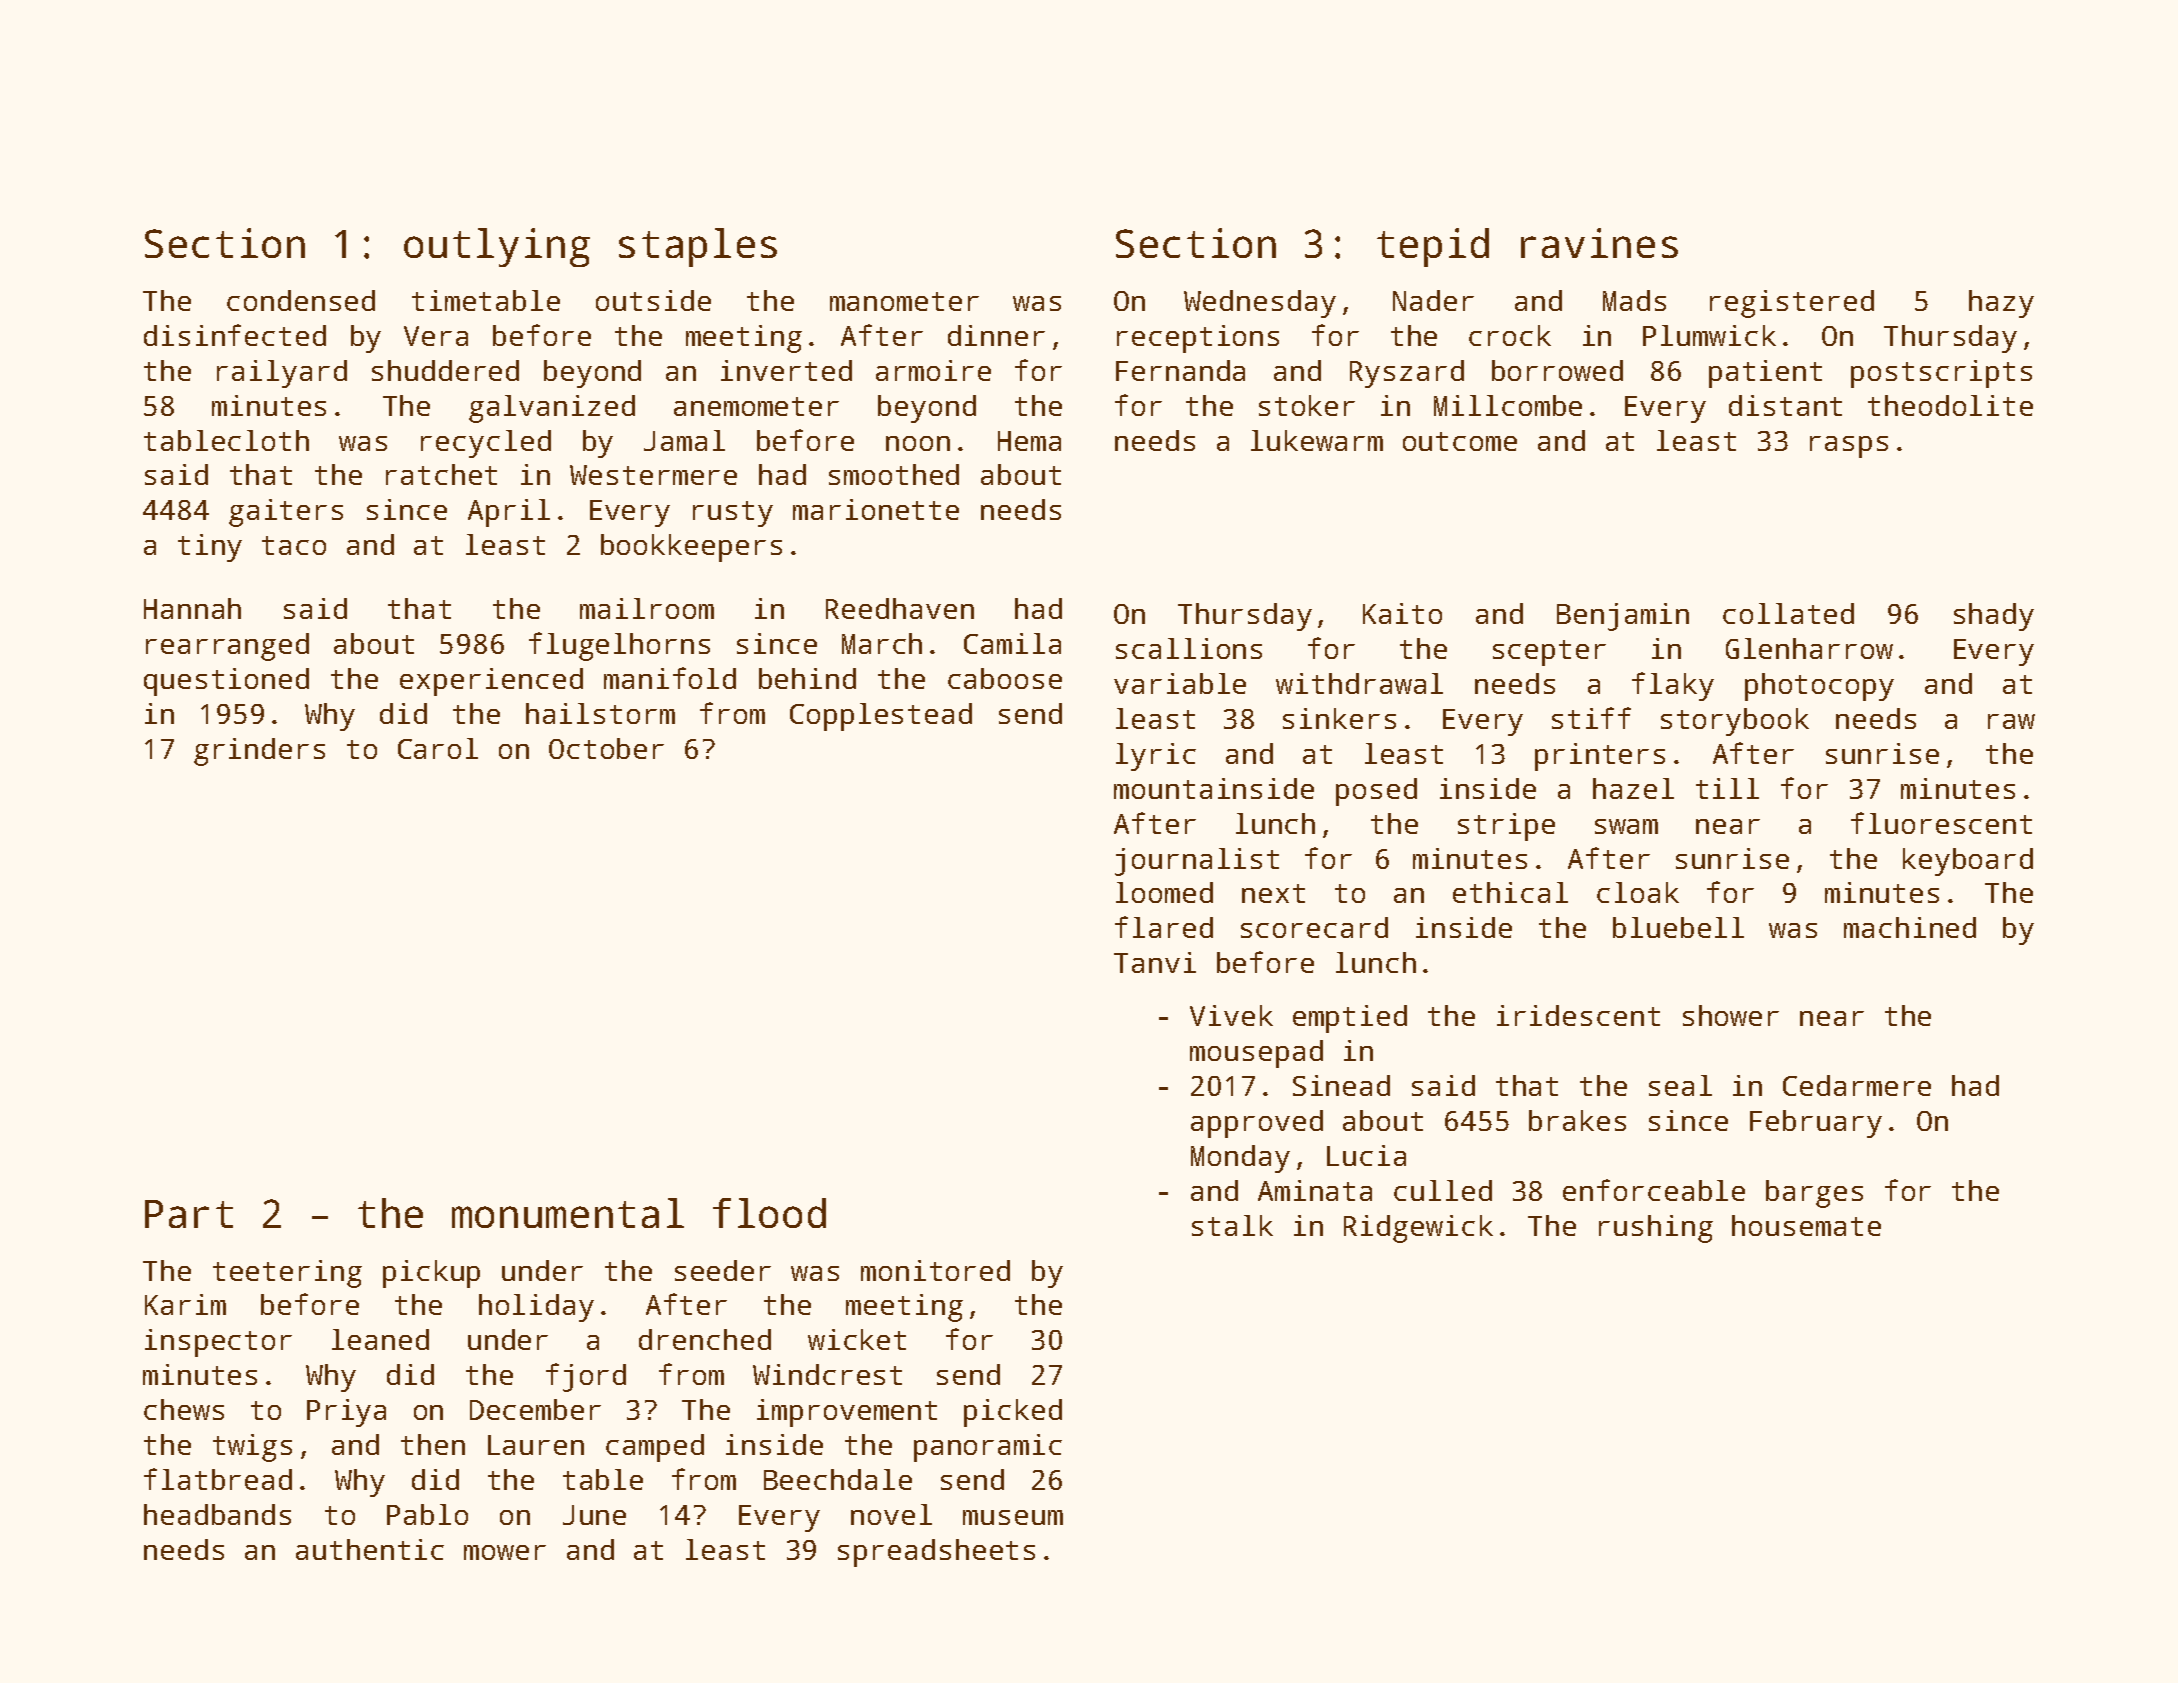  What do you see at coordinates (1994, 617) in the page?
I see `shady` at bounding box center [1994, 617].
